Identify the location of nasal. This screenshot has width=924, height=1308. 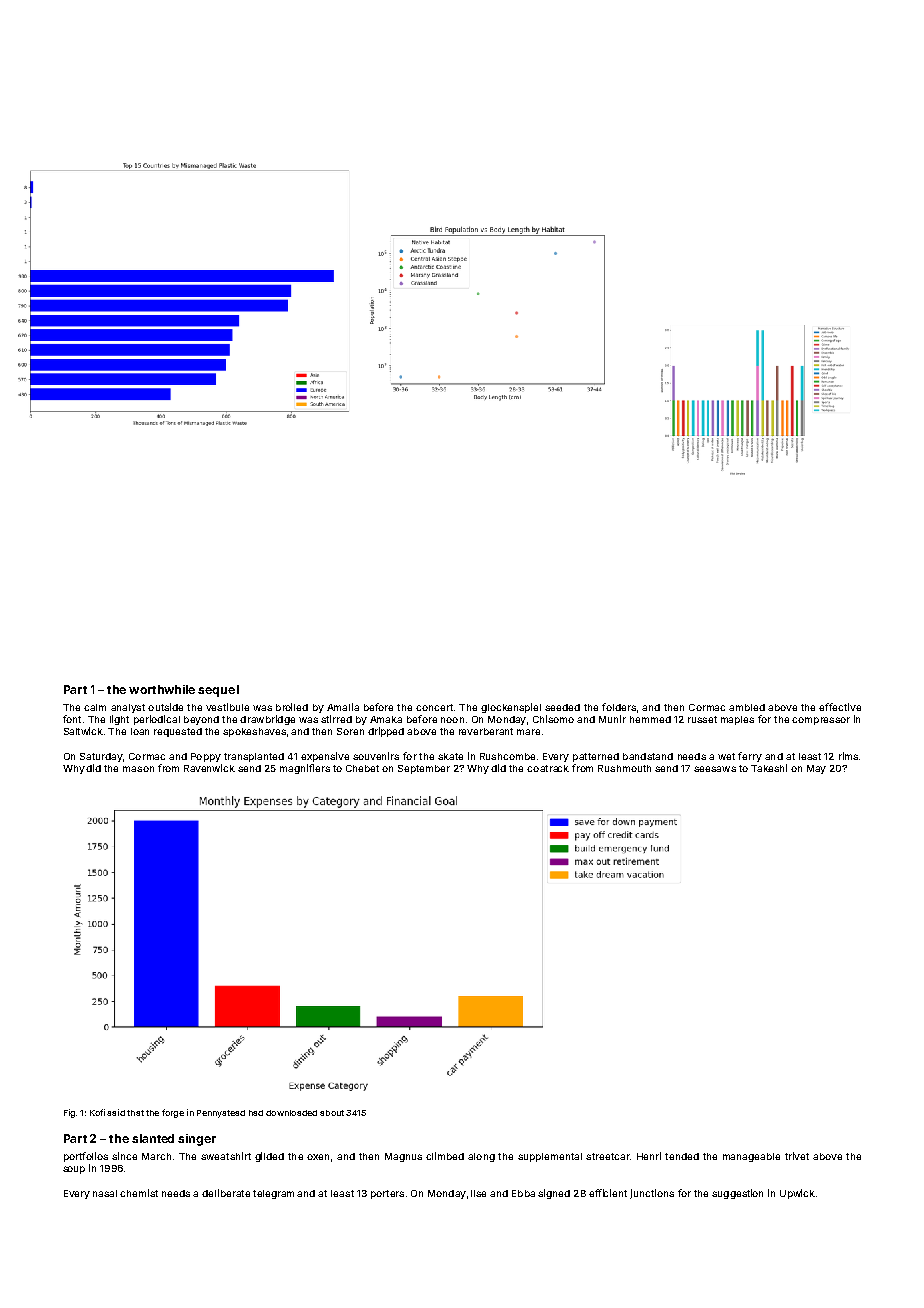
(105, 1193).
